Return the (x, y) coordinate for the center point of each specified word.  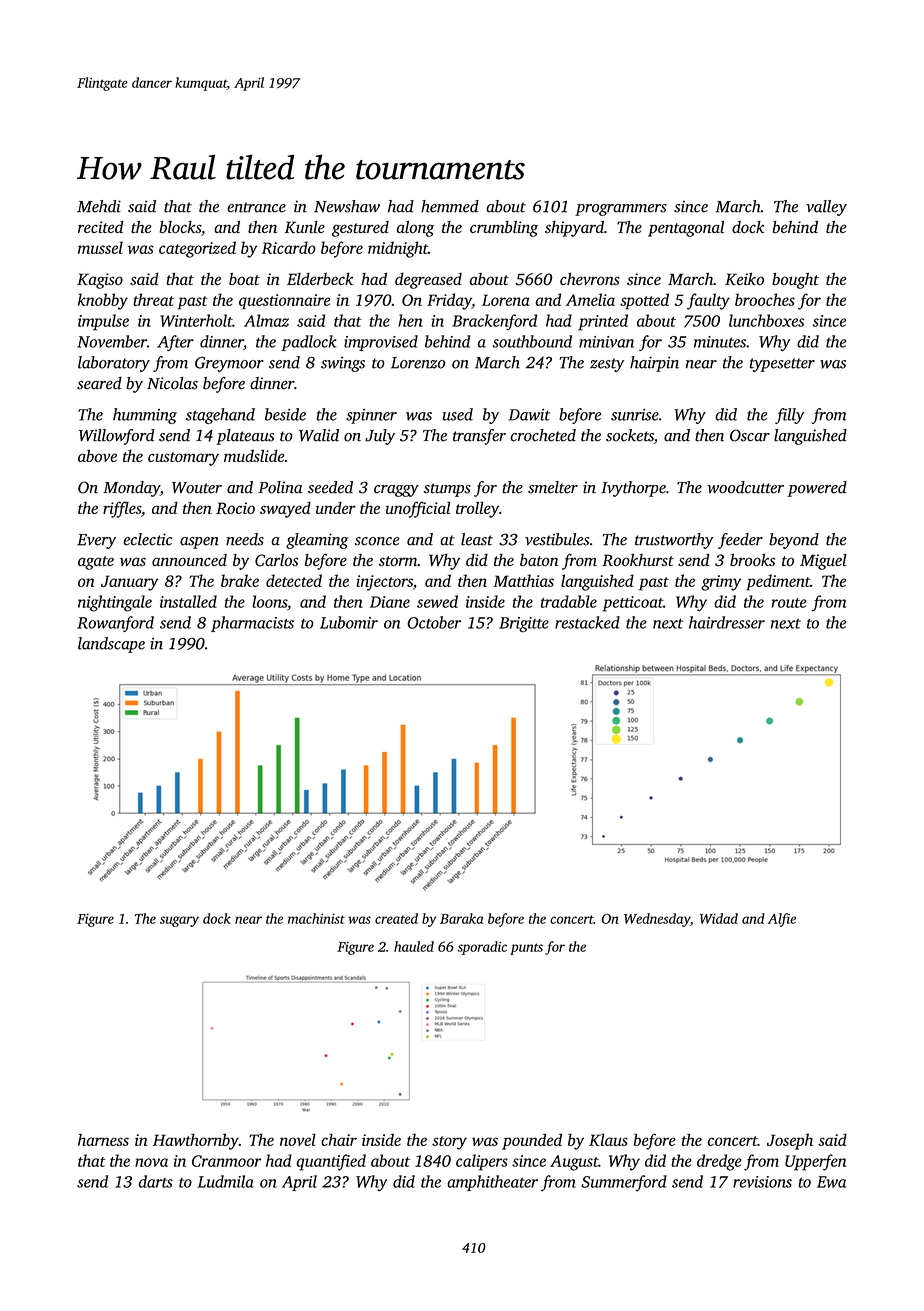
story (449, 1143)
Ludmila (225, 1181)
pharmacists (252, 624)
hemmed (450, 206)
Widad (719, 918)
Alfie (782, 920)
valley (826, 208)
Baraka (461, 918)
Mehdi (99, 206)
